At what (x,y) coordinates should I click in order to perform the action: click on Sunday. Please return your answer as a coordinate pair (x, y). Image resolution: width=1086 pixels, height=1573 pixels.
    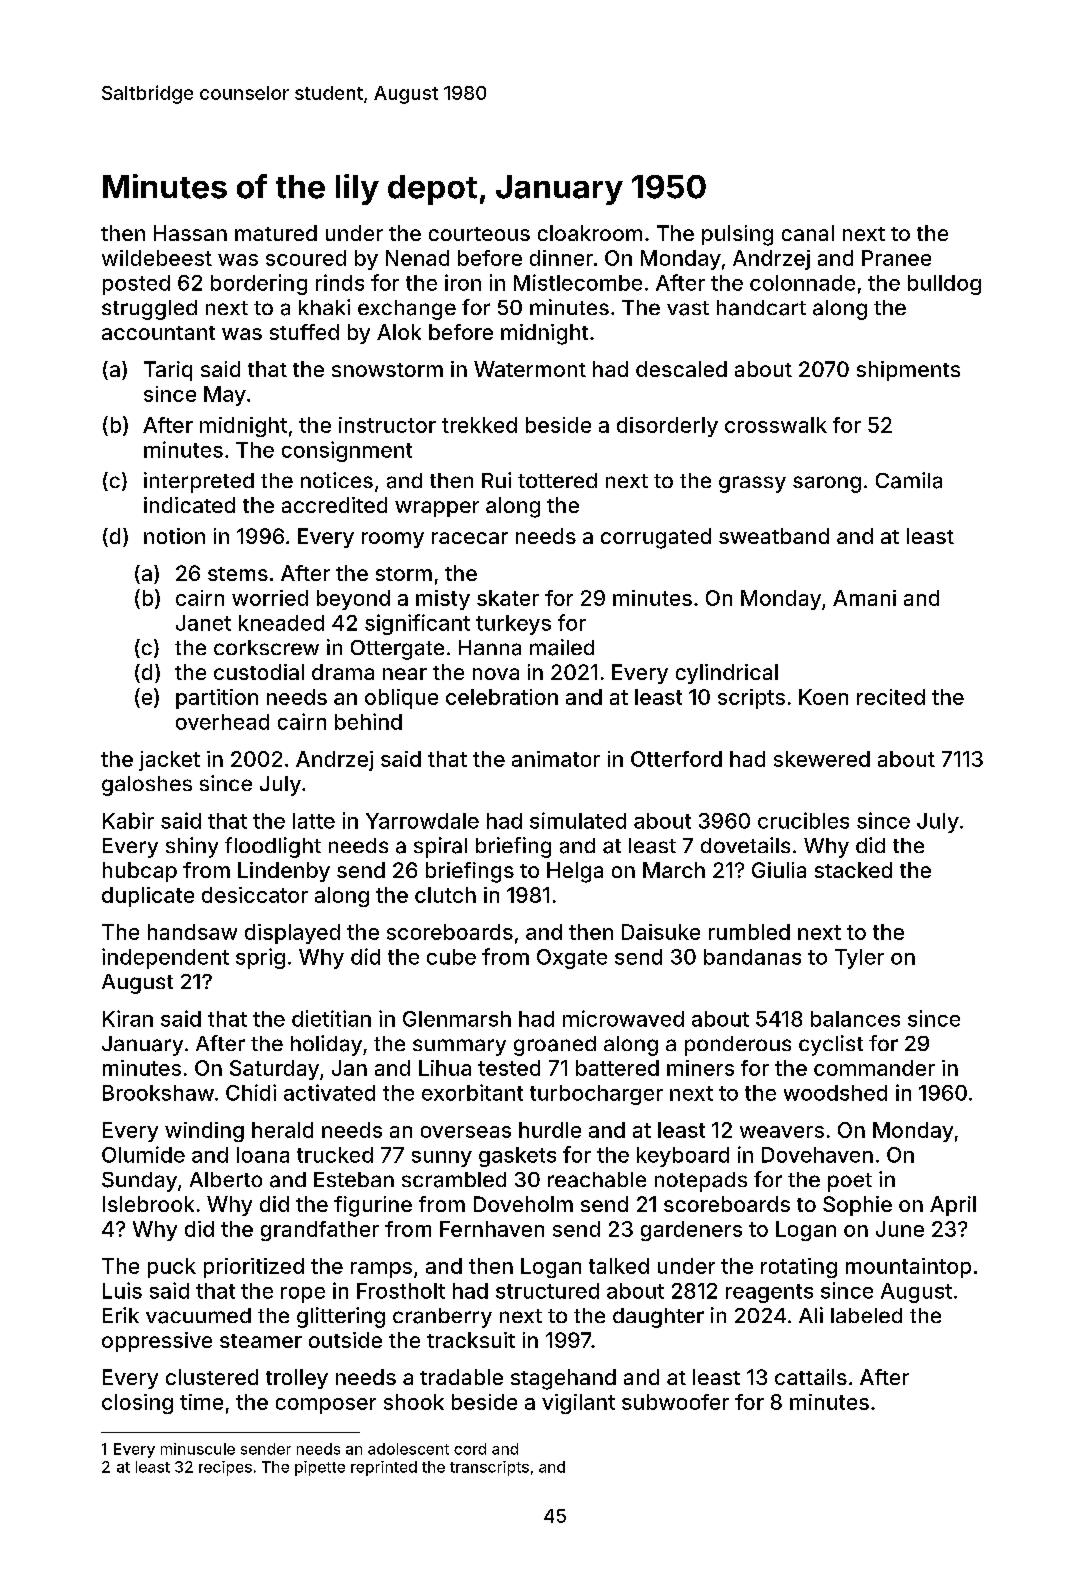
    Looking at the image, I should click on (139, 1182).
